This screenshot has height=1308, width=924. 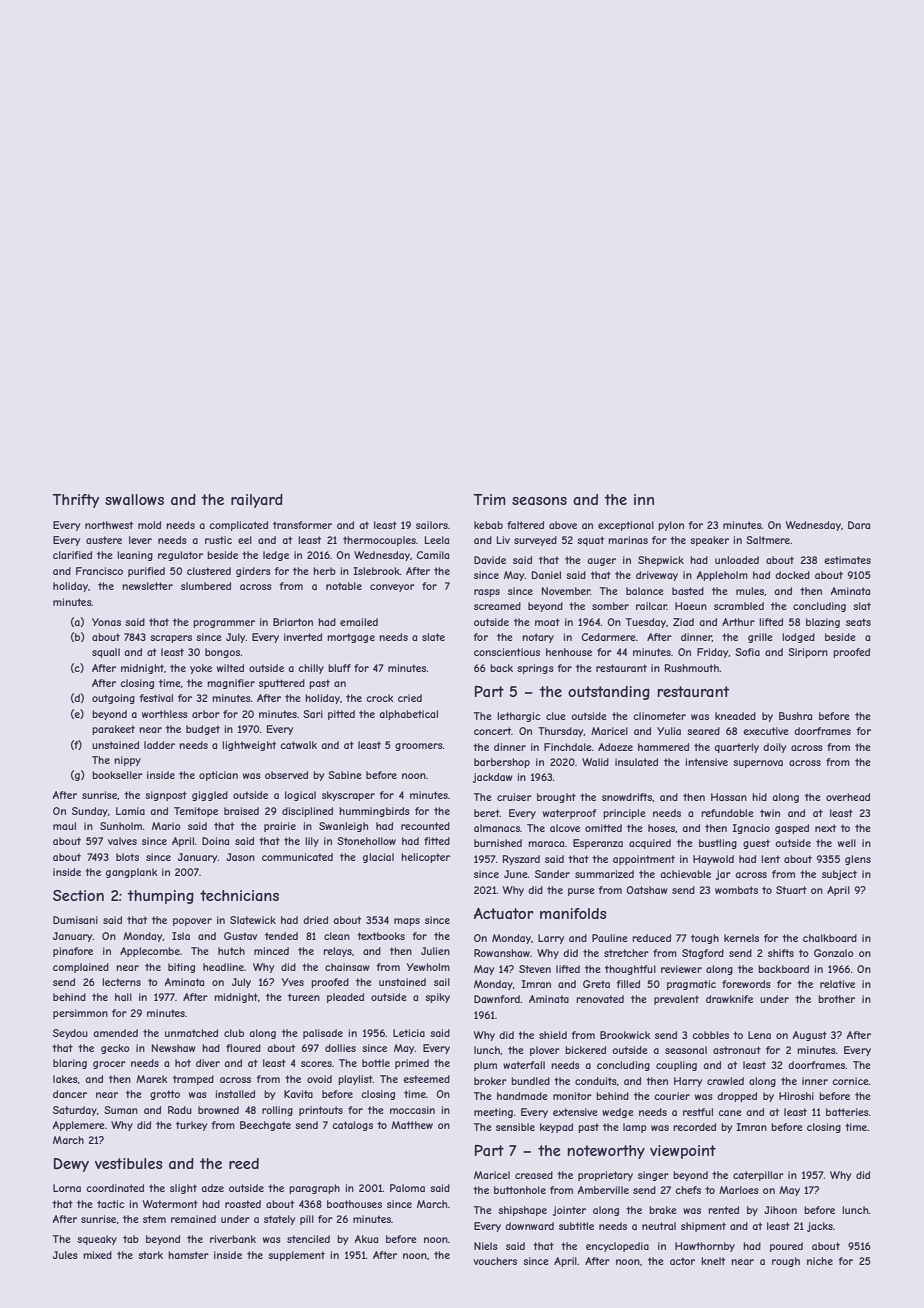 What do you see at coordinates (239, 895) in the screenshot?
I see `technicians` at bounding box center [239, 895].
